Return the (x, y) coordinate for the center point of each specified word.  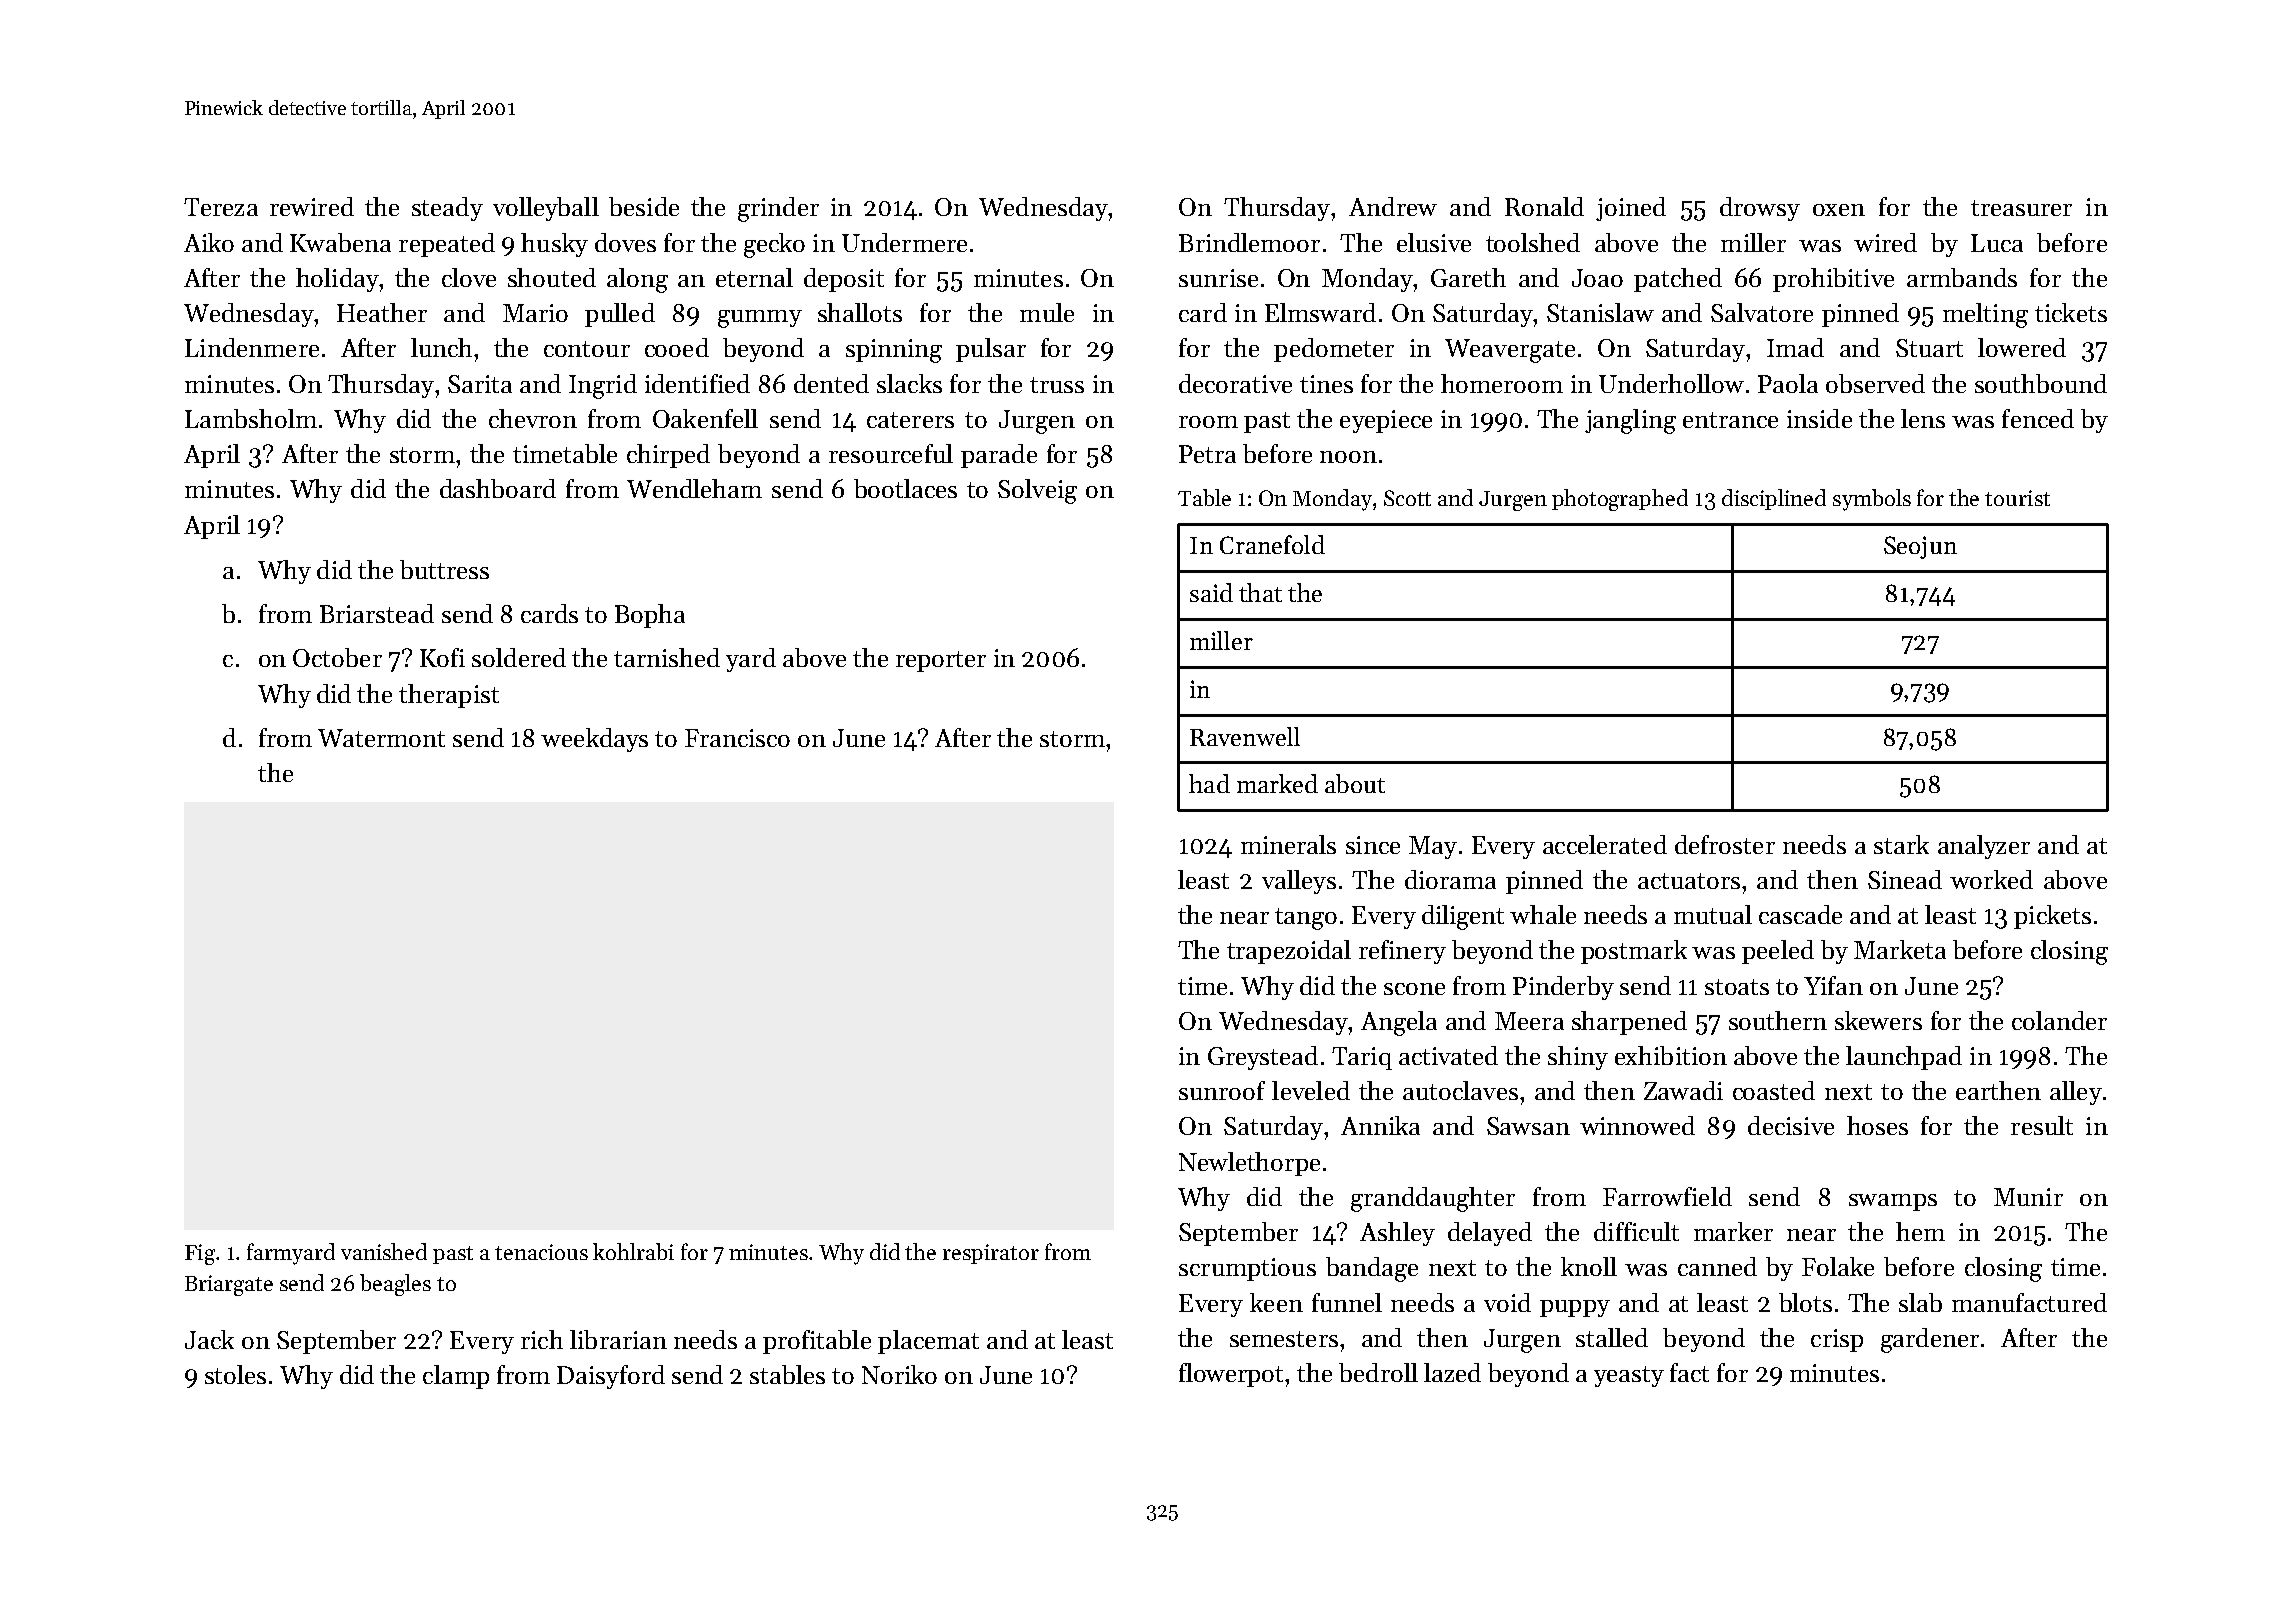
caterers (910, 420)
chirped (668, 456)
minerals (1288, 844)
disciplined (1774, 499)
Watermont (381, 738)
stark (1901, 844)
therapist (449, 696)
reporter (941, 661)
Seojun (1920, 547)
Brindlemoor (1249, 242)
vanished (384, 1251)
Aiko (209, 242)
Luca (1997, 243)
